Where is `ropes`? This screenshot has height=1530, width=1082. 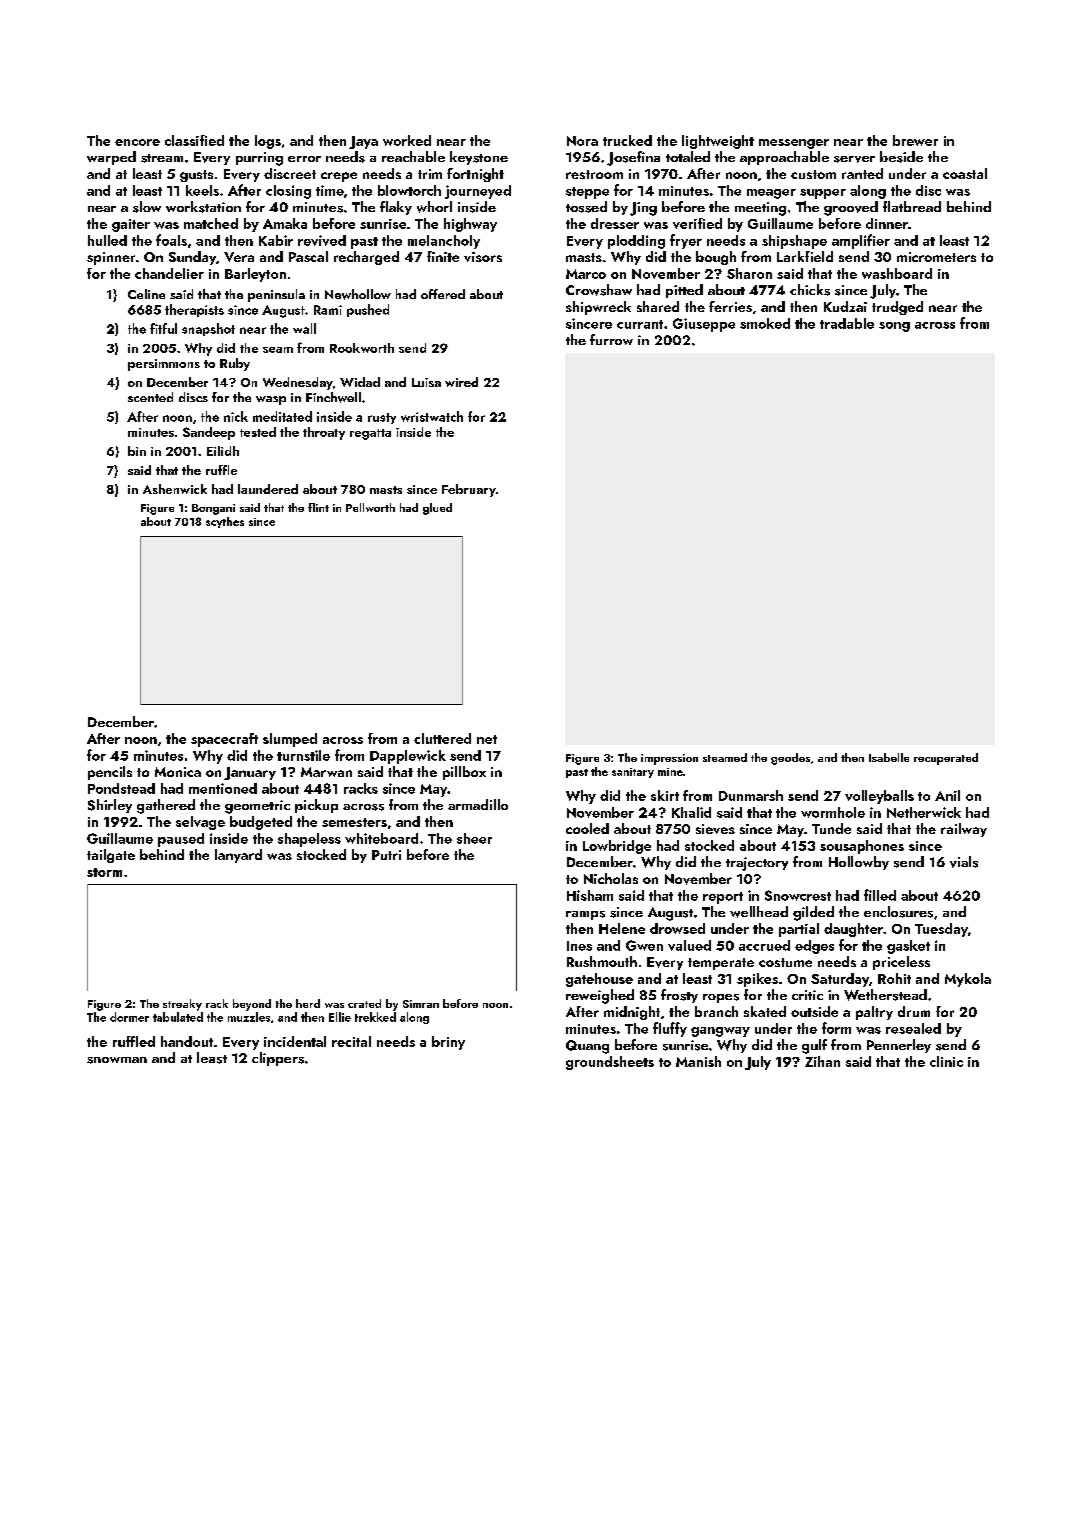 ropes is located at coordinates (721, 998).
